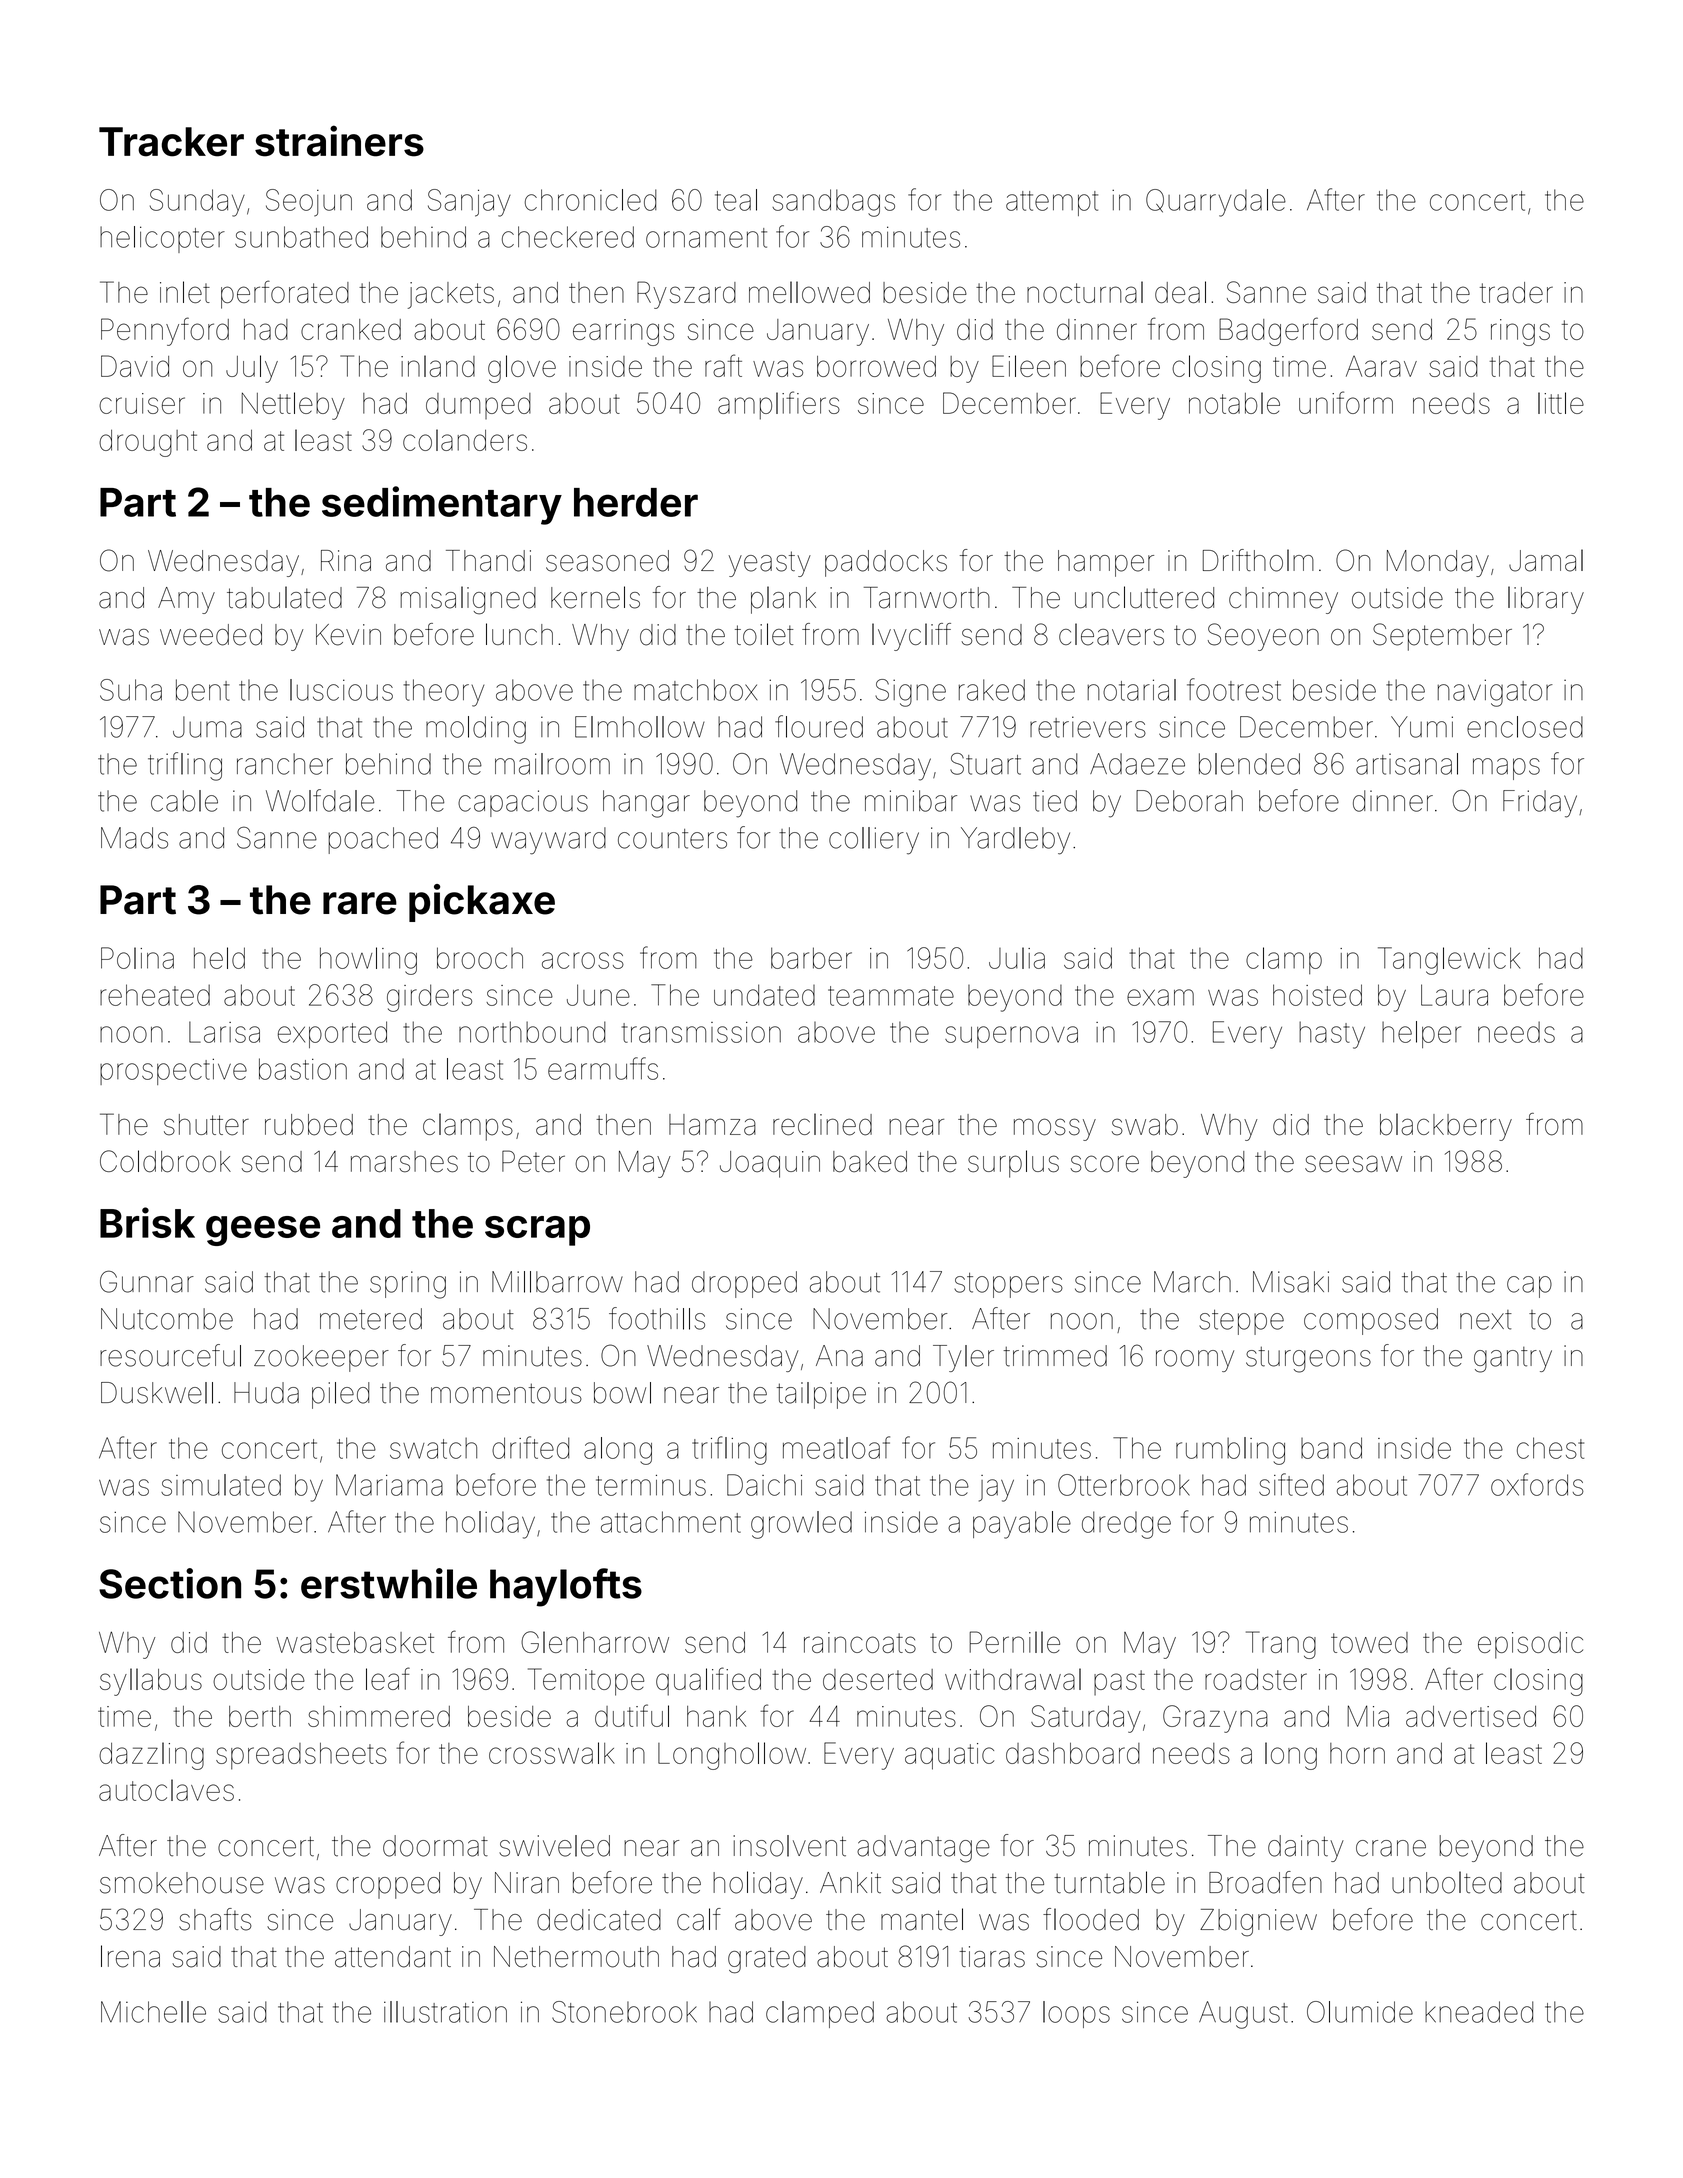 The image size is (1683, 2178). Describe the element at coordinates (293, 406) in the document. I see `Nettleby` at that location.
